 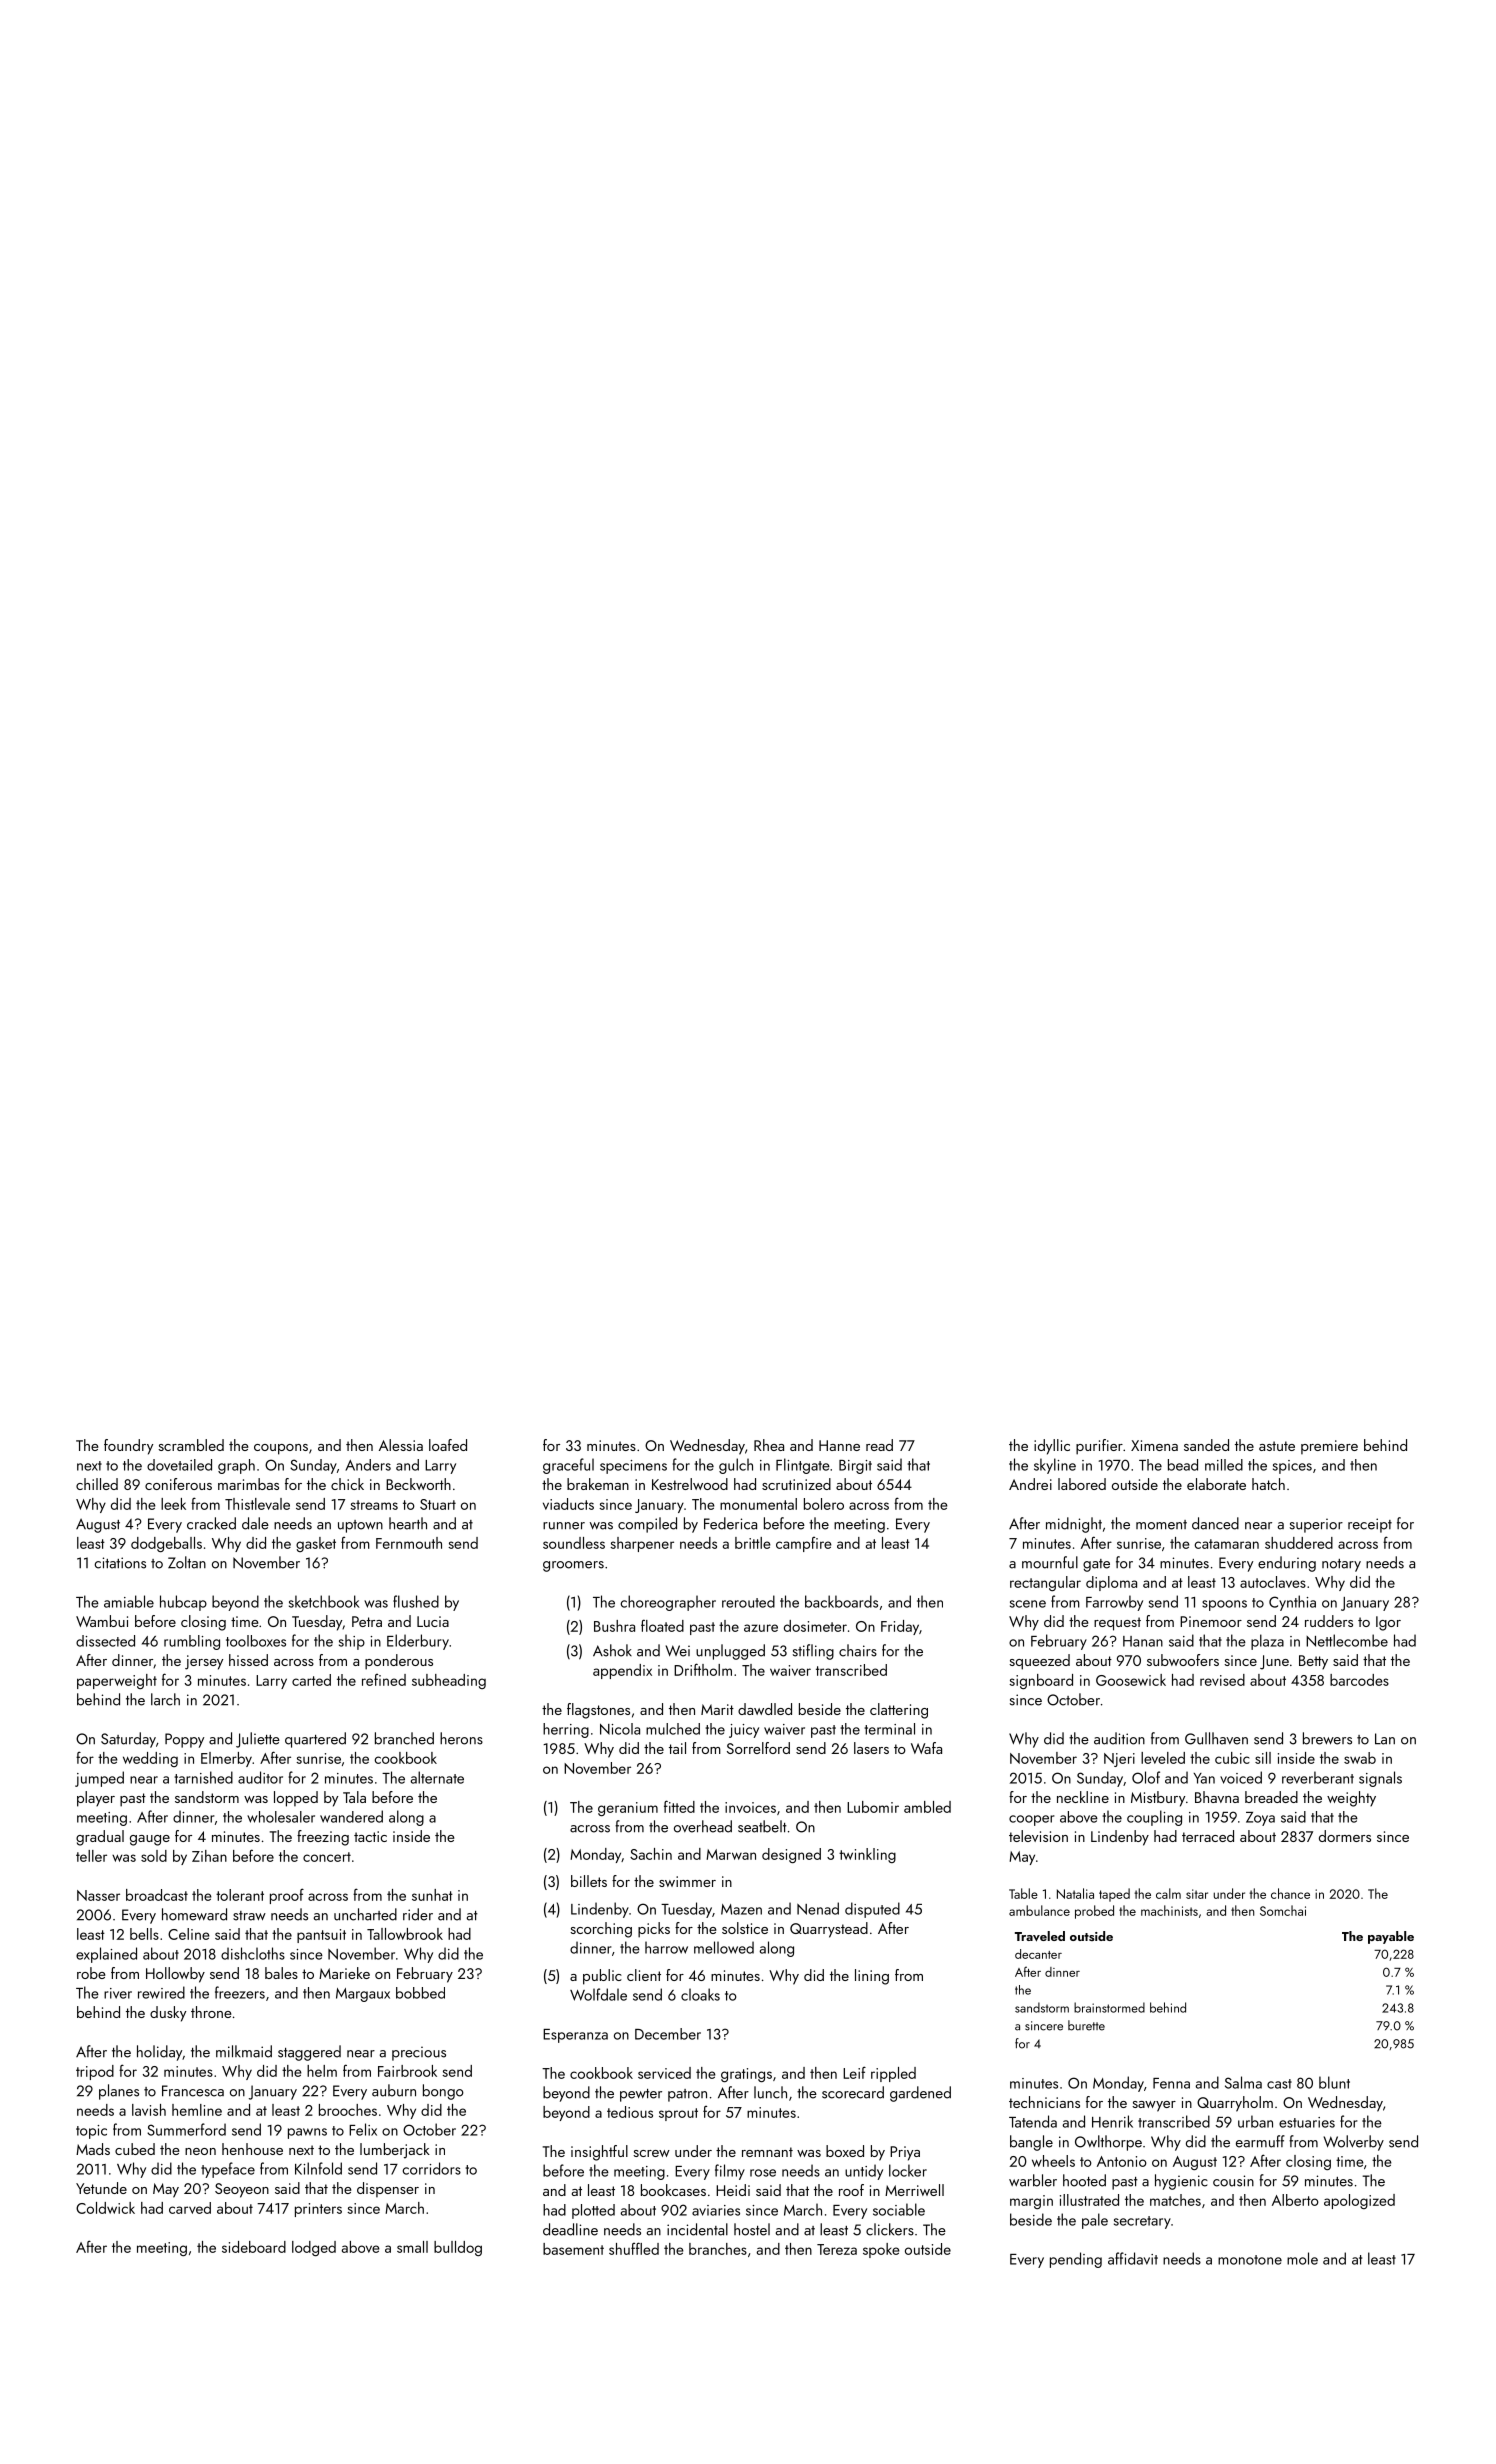 What do you see at coordinates (744, 1731) in the screenshot?
I see `juicy` at bounding box center [744, 1731].
